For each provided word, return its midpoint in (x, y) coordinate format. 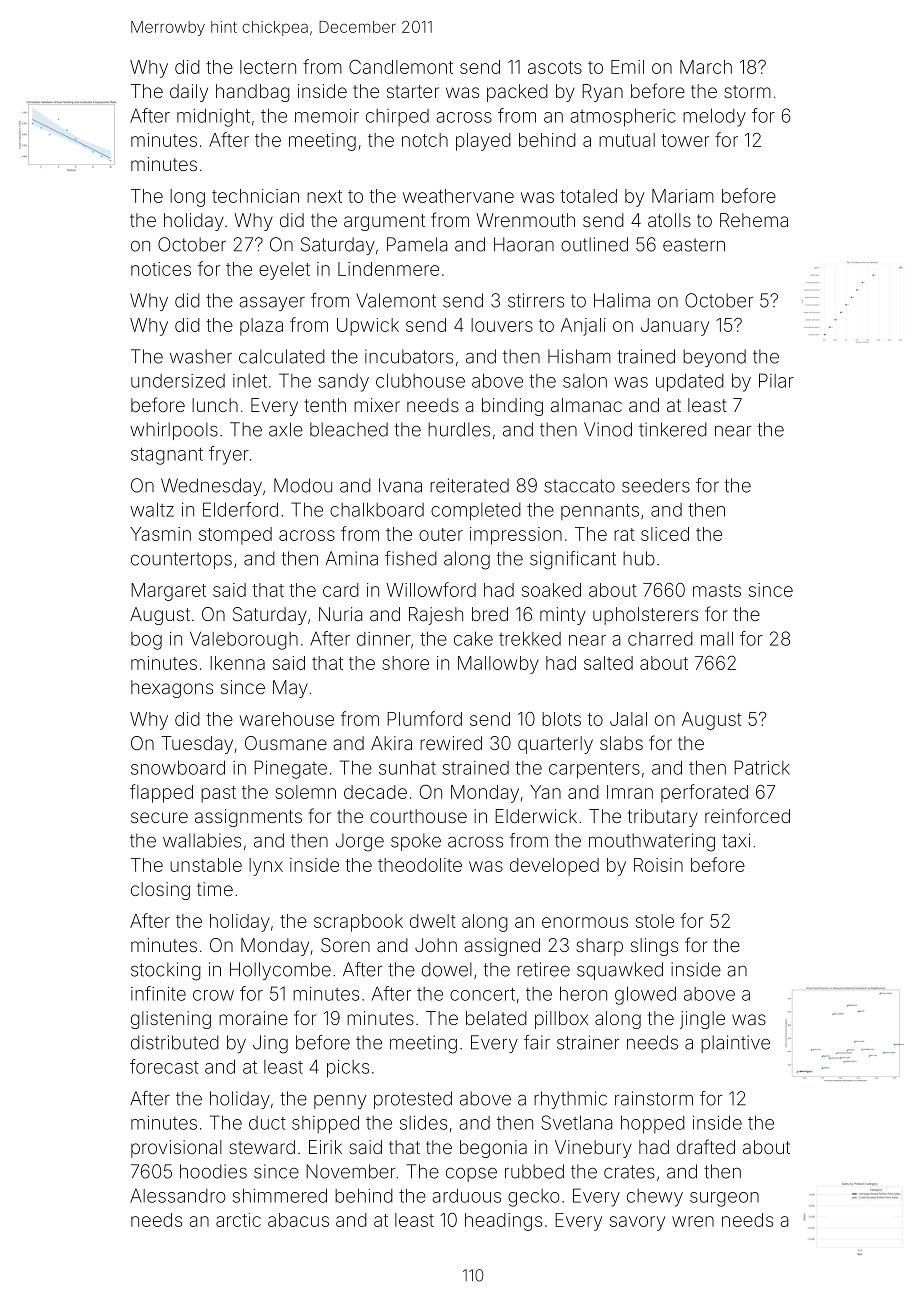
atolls (669, 220)
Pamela (417, 244)
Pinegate (290, 769)
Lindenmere (388, 269)
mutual (627, 140)
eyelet (284, 271)
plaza (261, 327)
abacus (298, 1220)
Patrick (762, 767)
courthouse (418, 816)
